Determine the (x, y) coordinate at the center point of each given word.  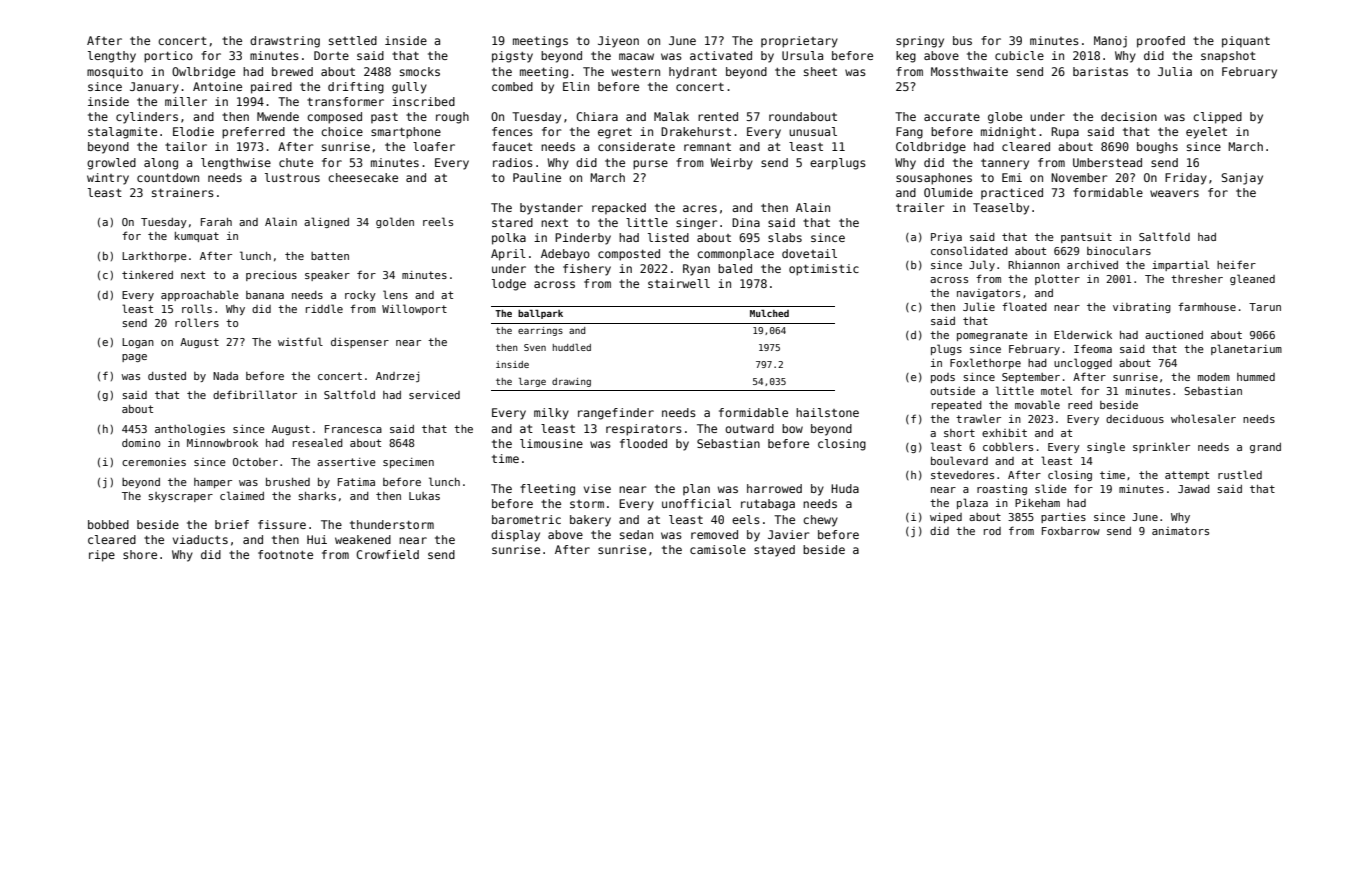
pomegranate (992, 336)
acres (700, 208)
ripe (102, 556)
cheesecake (363, 177)
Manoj (1110, 42)
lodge (509, 285)
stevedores (962, 475)
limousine (551, 443)
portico (168, 57)
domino (141, 443)
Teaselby (1001, 209)
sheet (820, 71)
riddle (324, 308)
